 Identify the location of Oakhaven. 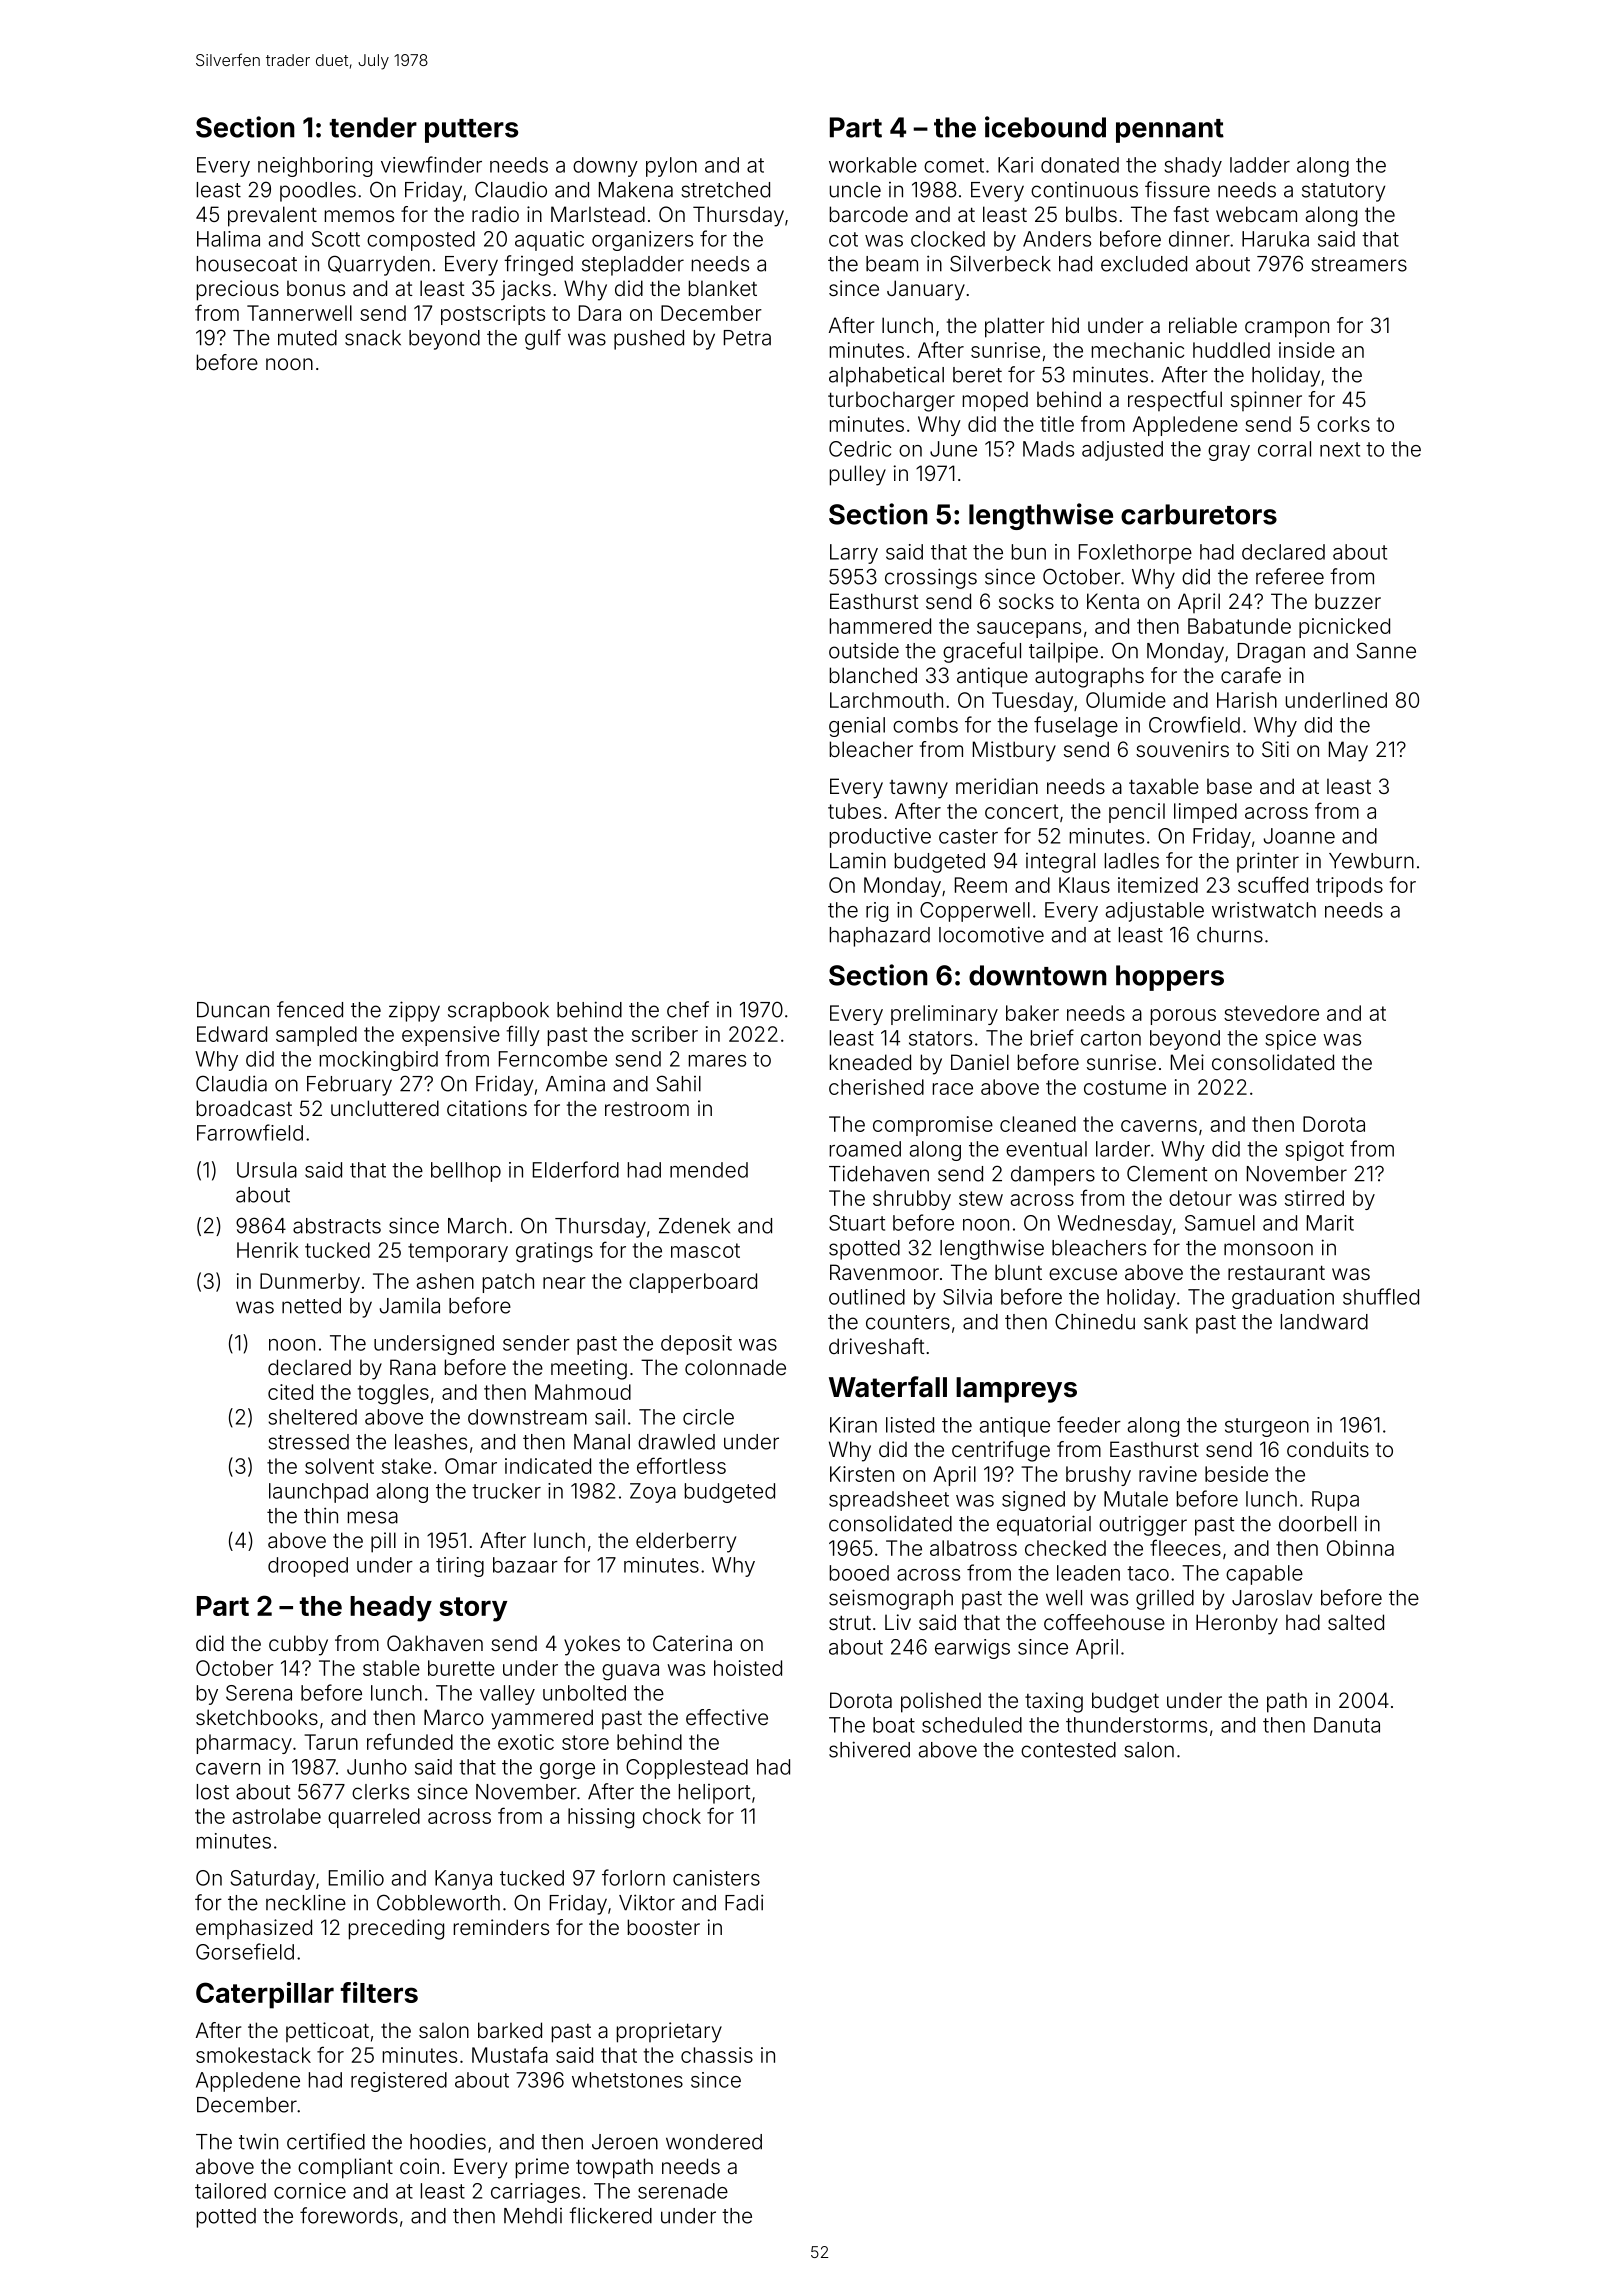
(435, 1643).
